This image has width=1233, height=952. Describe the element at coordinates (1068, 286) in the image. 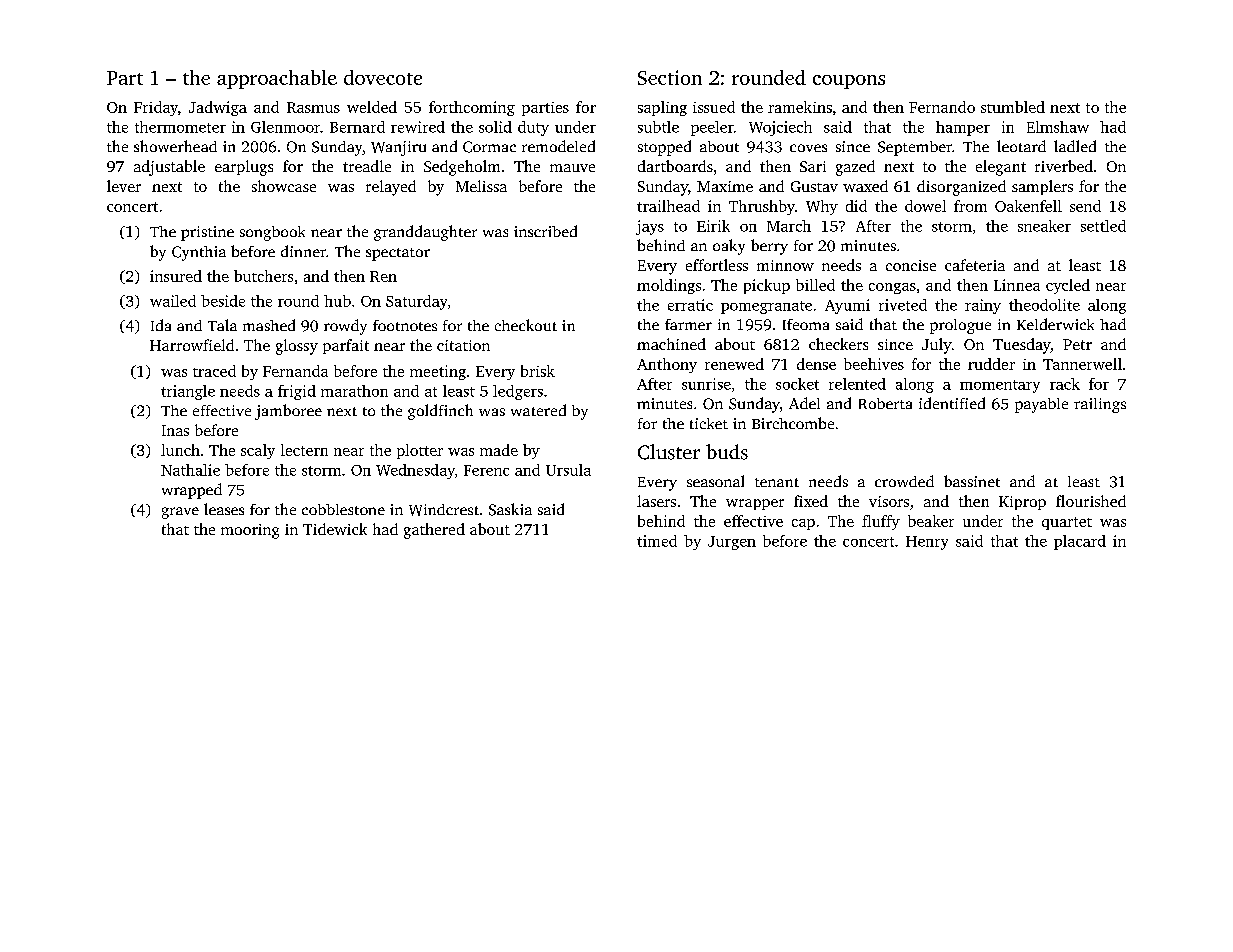

I see `cycled` at that location.
